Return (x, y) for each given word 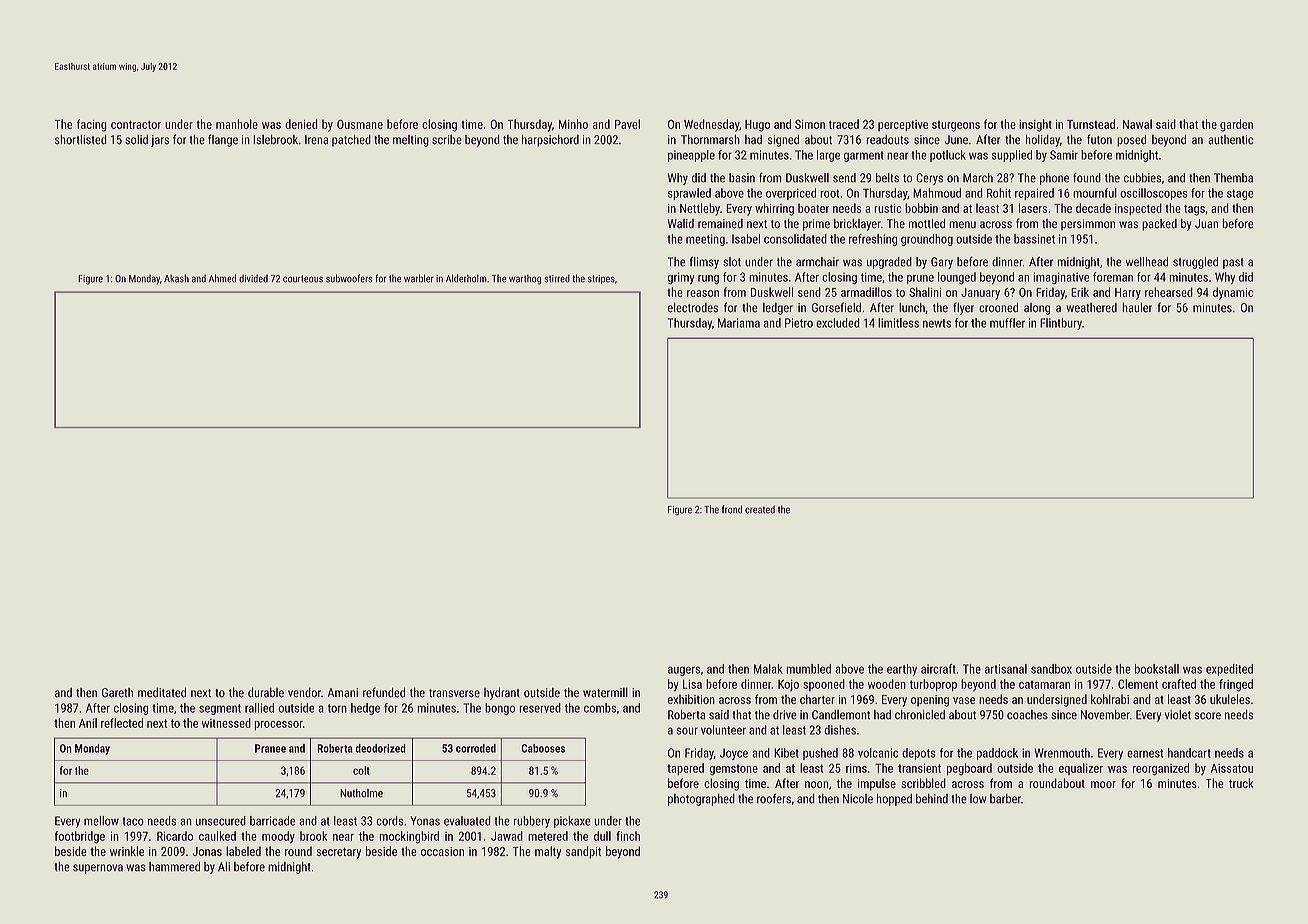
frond (732, 509)
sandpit (583, 852)
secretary (339, 853)
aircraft (938, 669)
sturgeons (956, 126)
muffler (1007, 323)
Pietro (799, 323)
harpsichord (550, 140)
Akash (176, 278)
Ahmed (222, 278)
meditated (162, 692)
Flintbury (1061, 324)
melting (411, 141)
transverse (454, 693)
